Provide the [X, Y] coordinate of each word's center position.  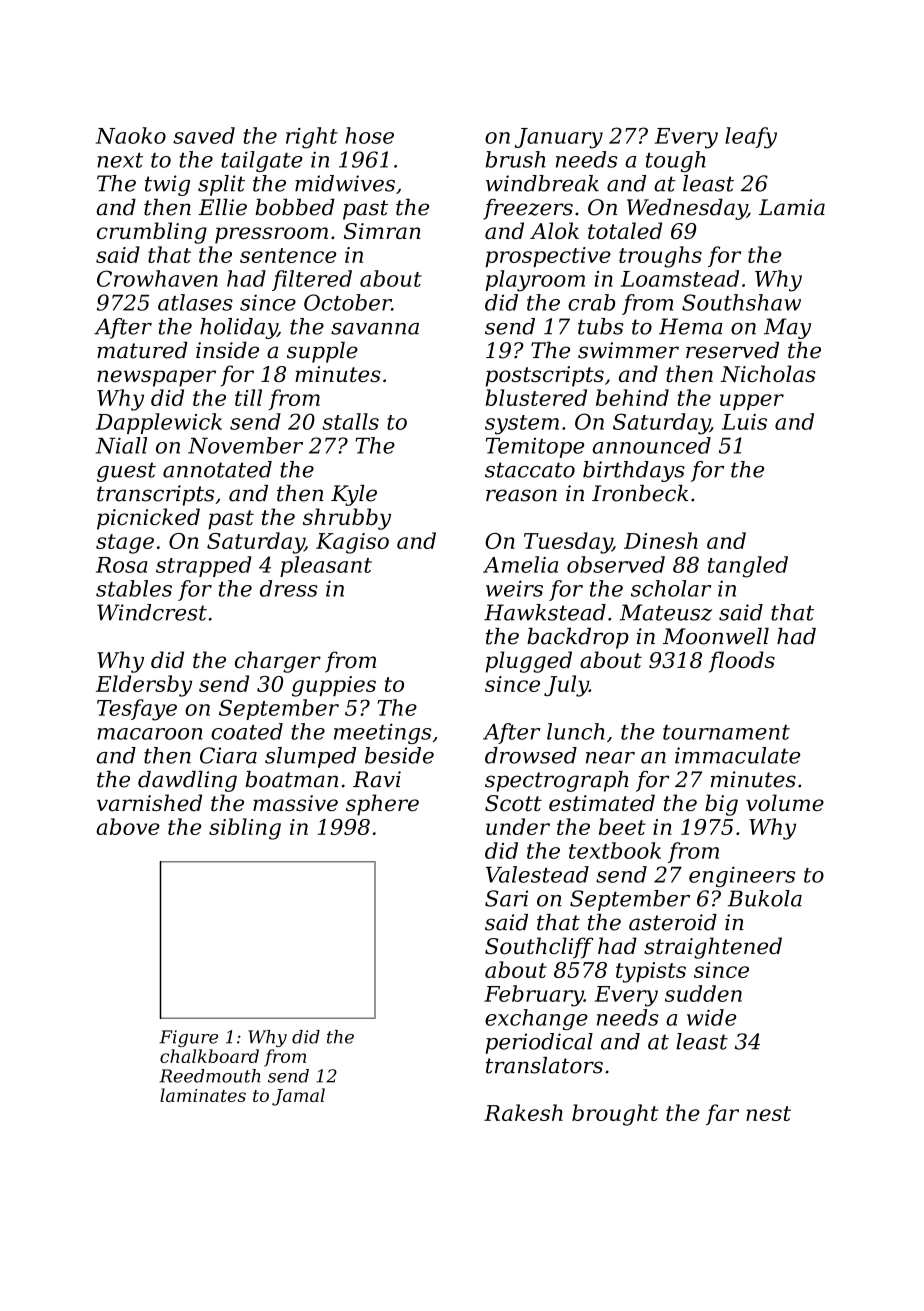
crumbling [152, 233]
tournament [726, 732]
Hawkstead [545, 612]
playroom [535, 281]
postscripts [545, 376]
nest [768, 1113]
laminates [203, 1095]
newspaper [156, 378]
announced [651, 445]
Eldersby [144, 686]
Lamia [792, 207]
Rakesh [523, 1112]
